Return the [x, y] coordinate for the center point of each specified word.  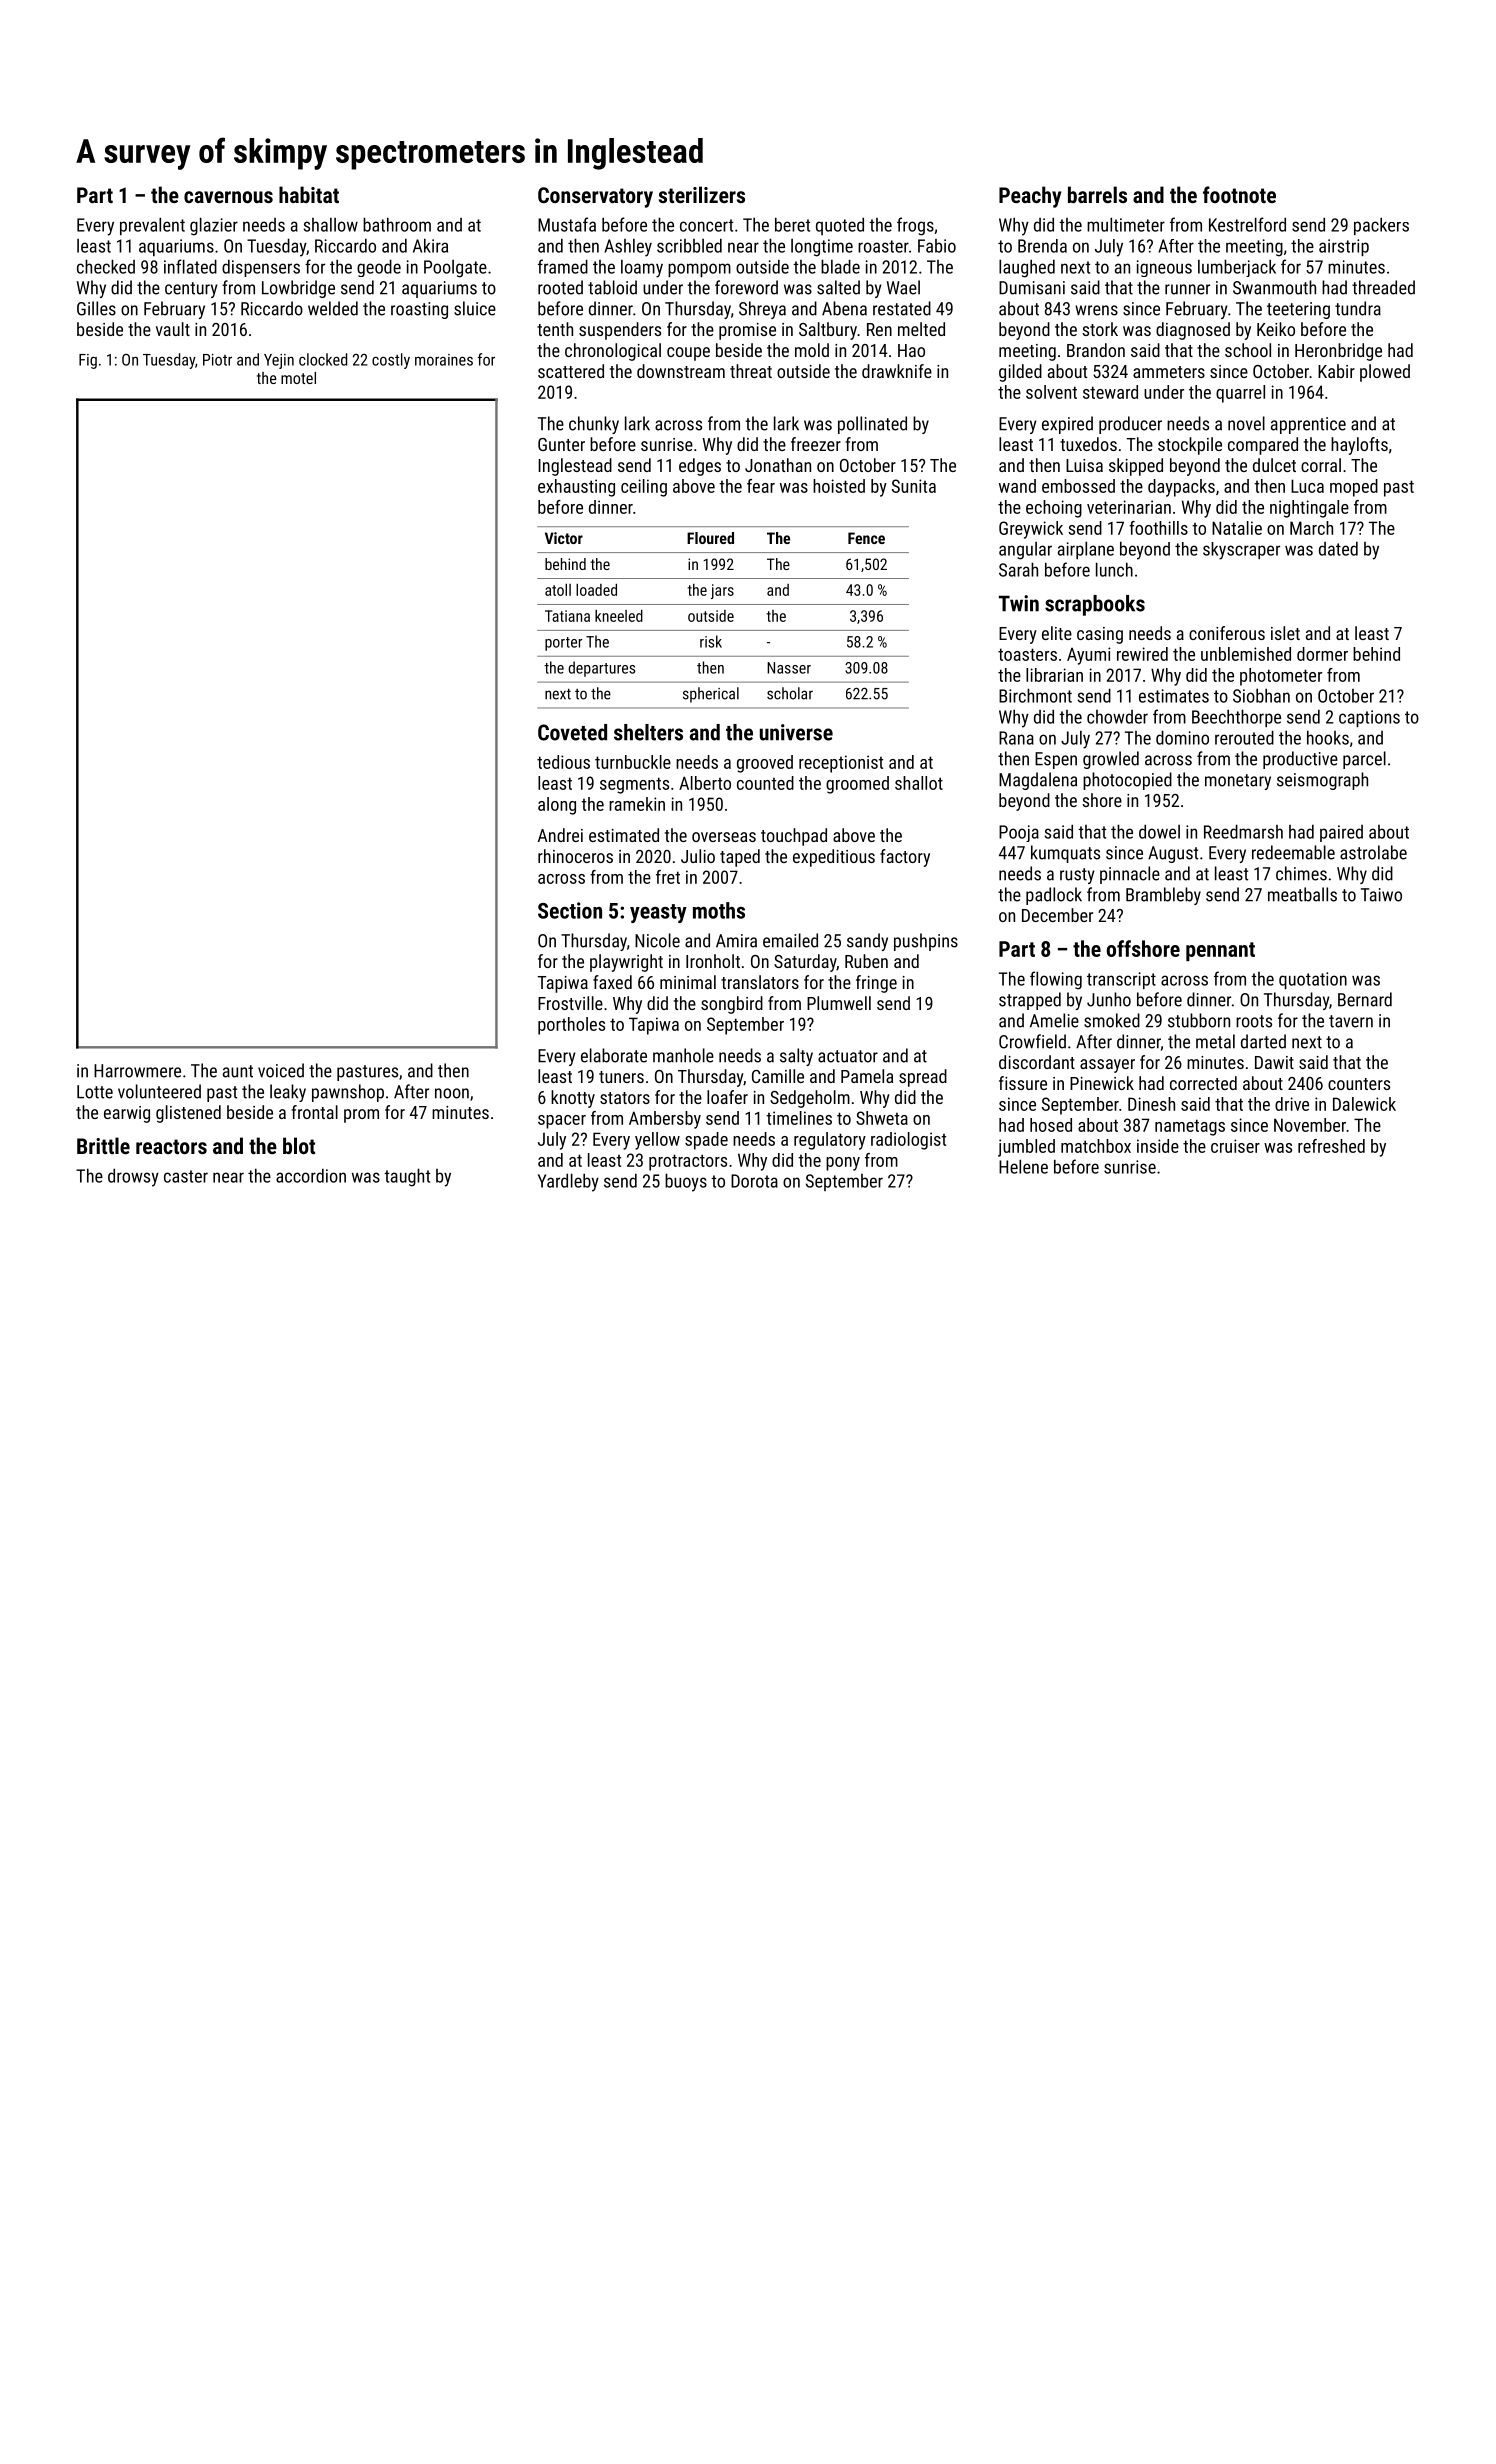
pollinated [872, 425]
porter [564, 644]
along [557, 806]
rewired [1142, 654]
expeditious [834, 858]
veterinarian [1129, 507]
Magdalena [1038, 781]
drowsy [133, 1177]
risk [711, 641]
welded [333, 308]
